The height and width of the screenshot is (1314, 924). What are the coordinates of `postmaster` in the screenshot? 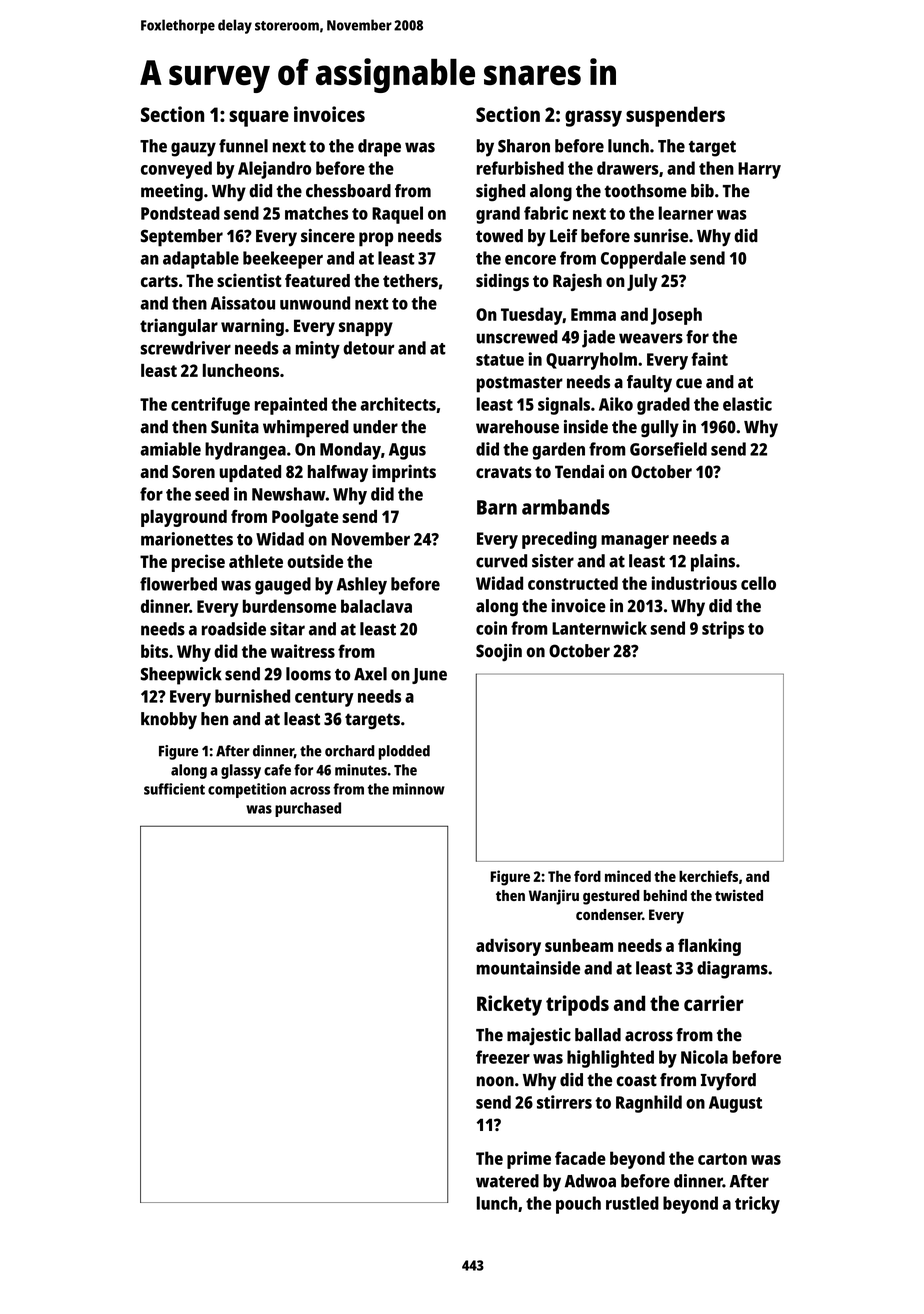 It's located at (520, 384).
